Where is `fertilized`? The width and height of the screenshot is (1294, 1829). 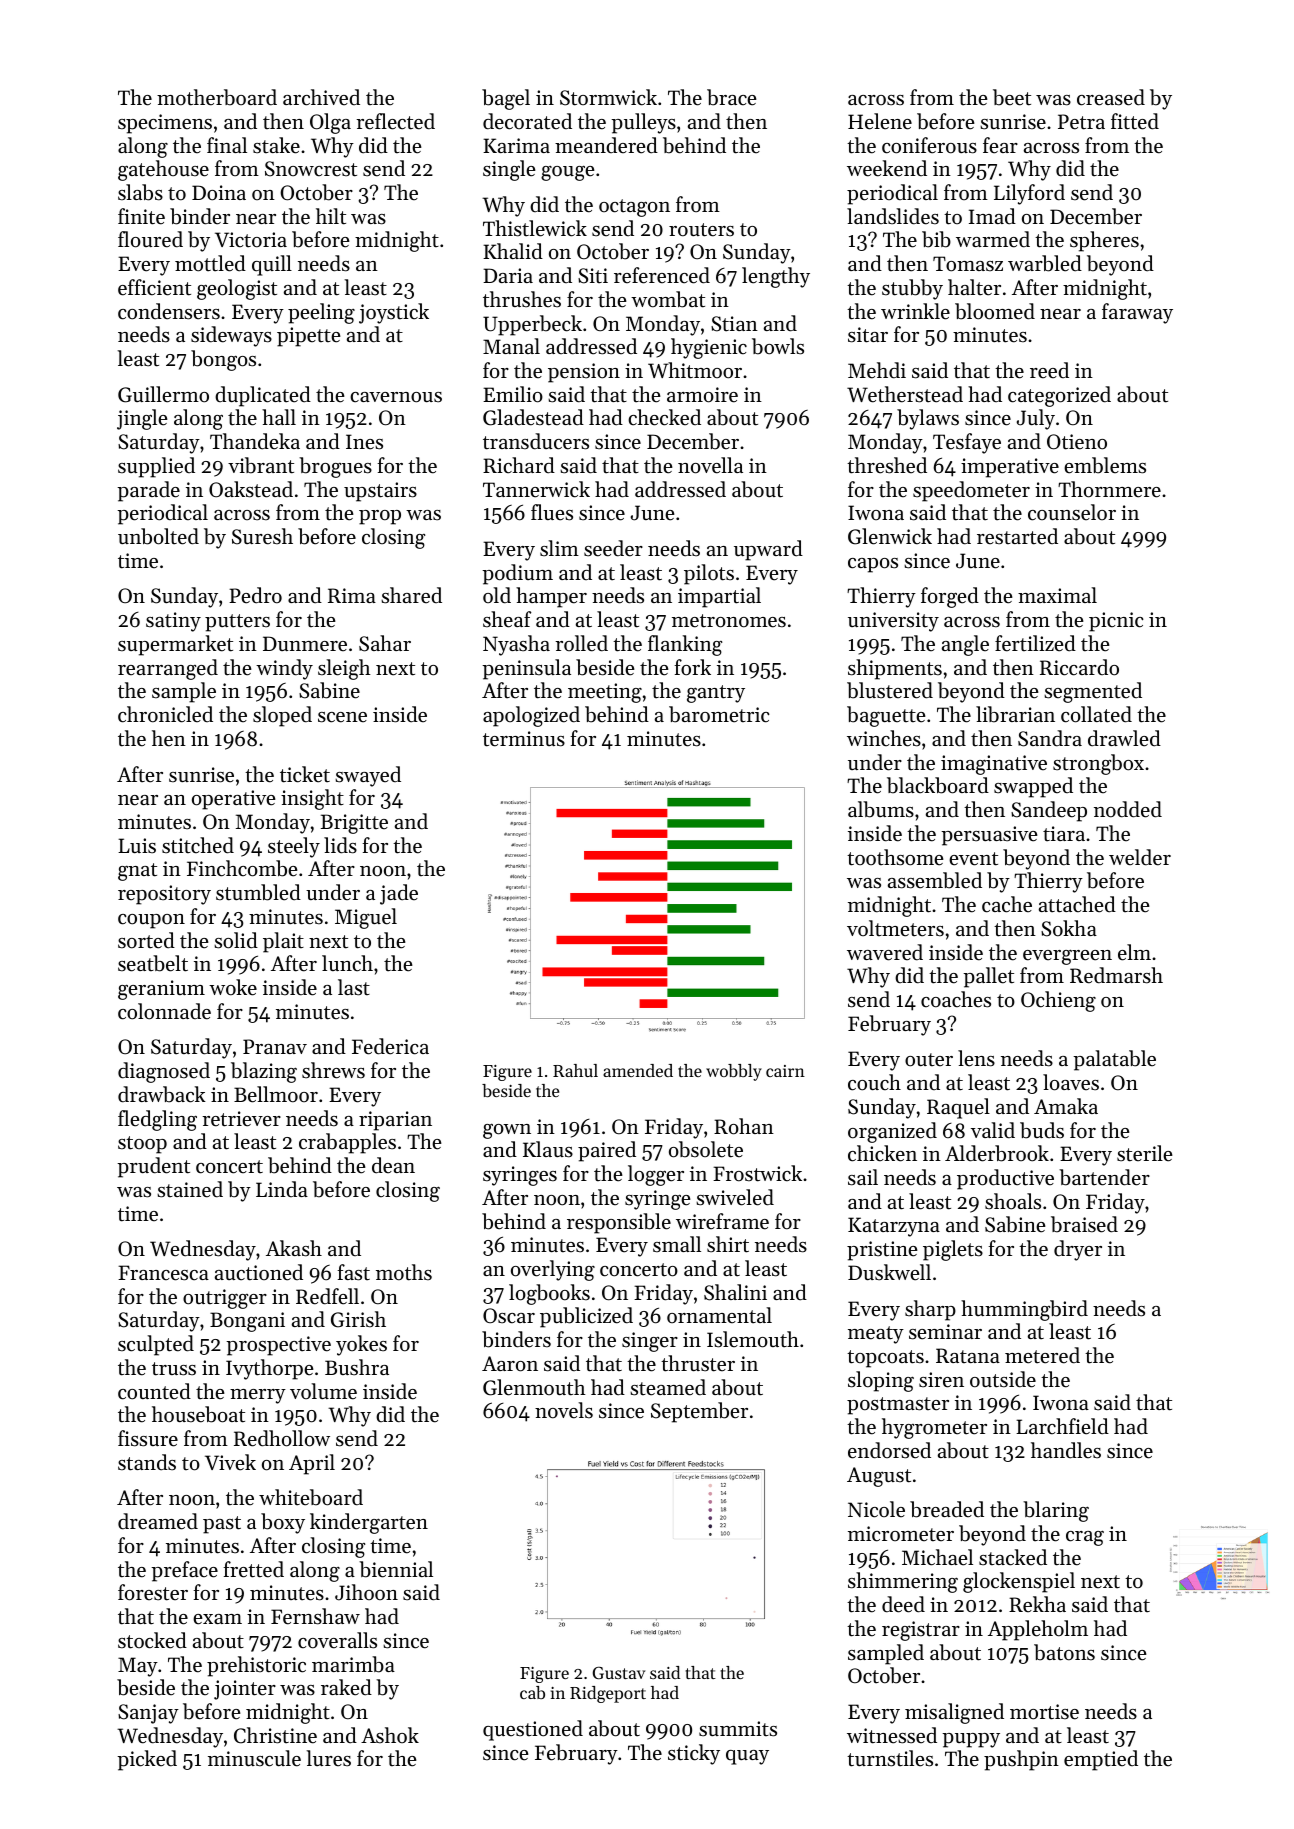
fertilized is located at coordinates (1035, 643).
